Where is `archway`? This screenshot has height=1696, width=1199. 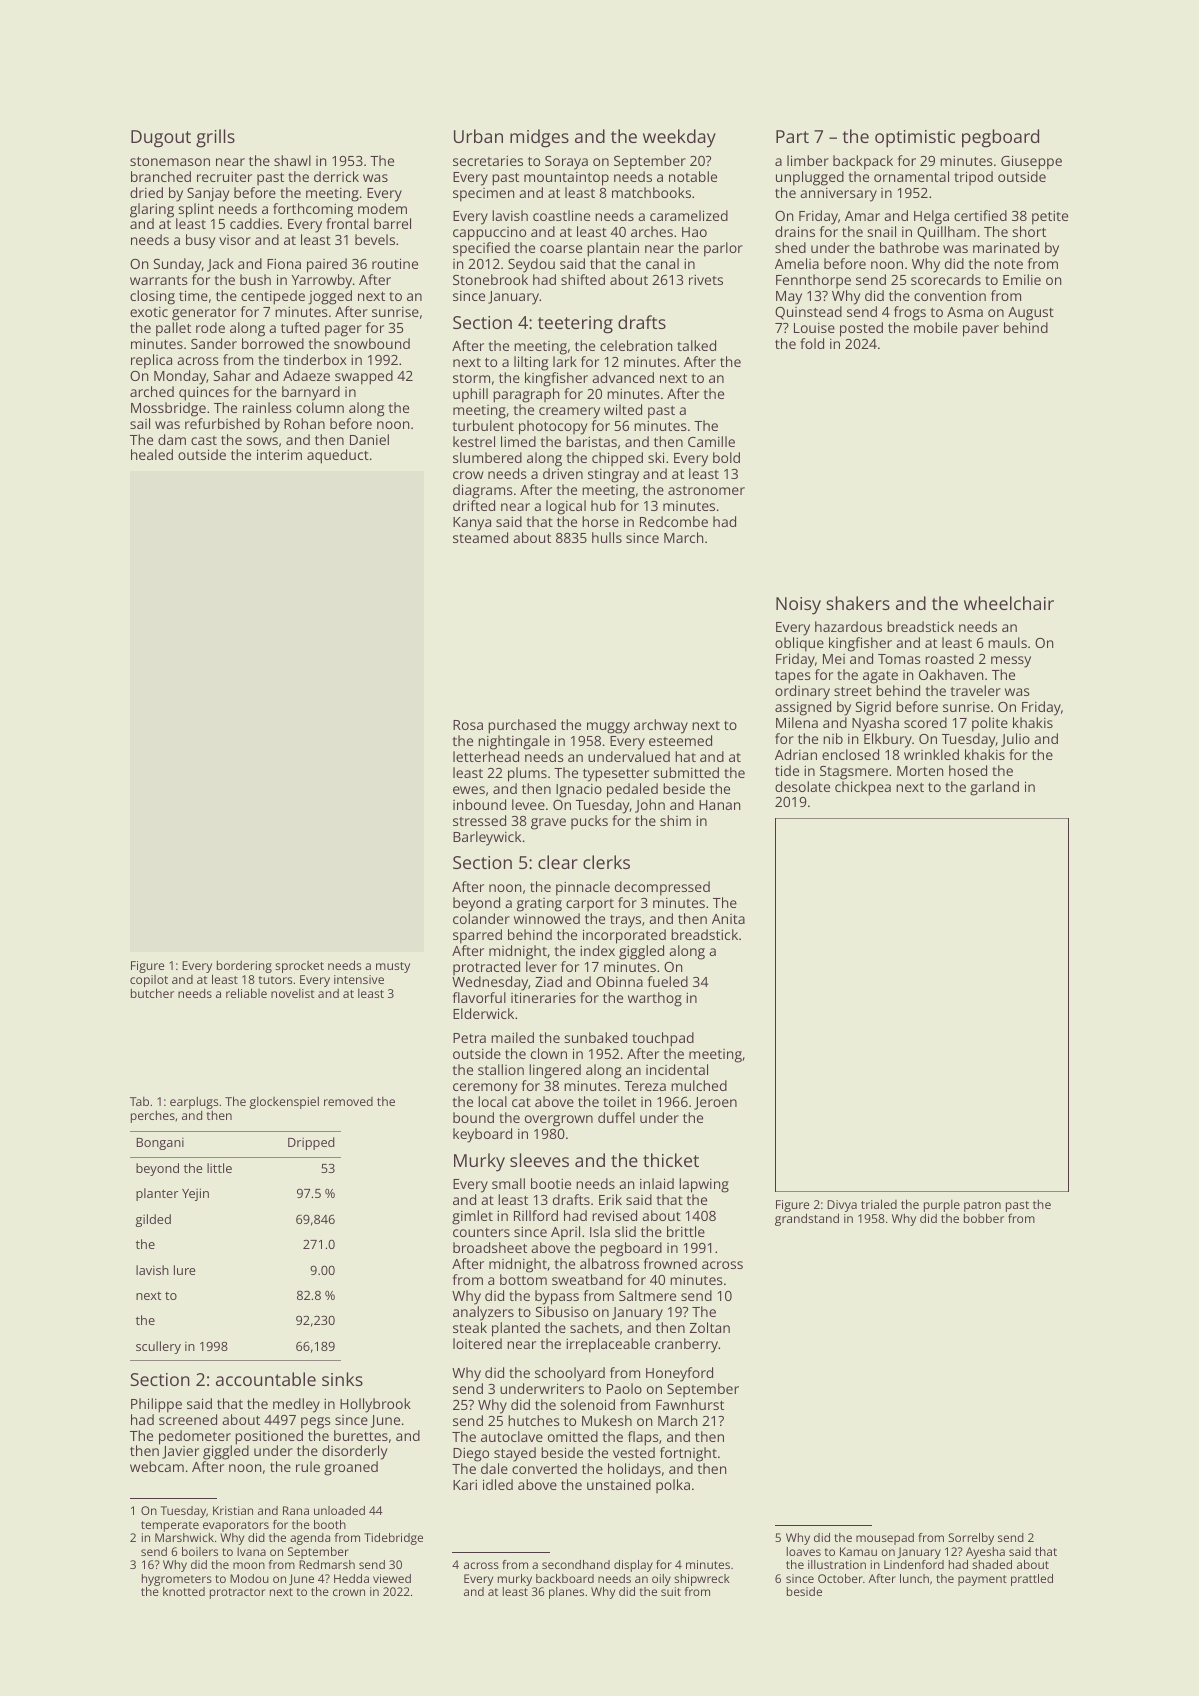 archway is located at coordinates (661, 726).
